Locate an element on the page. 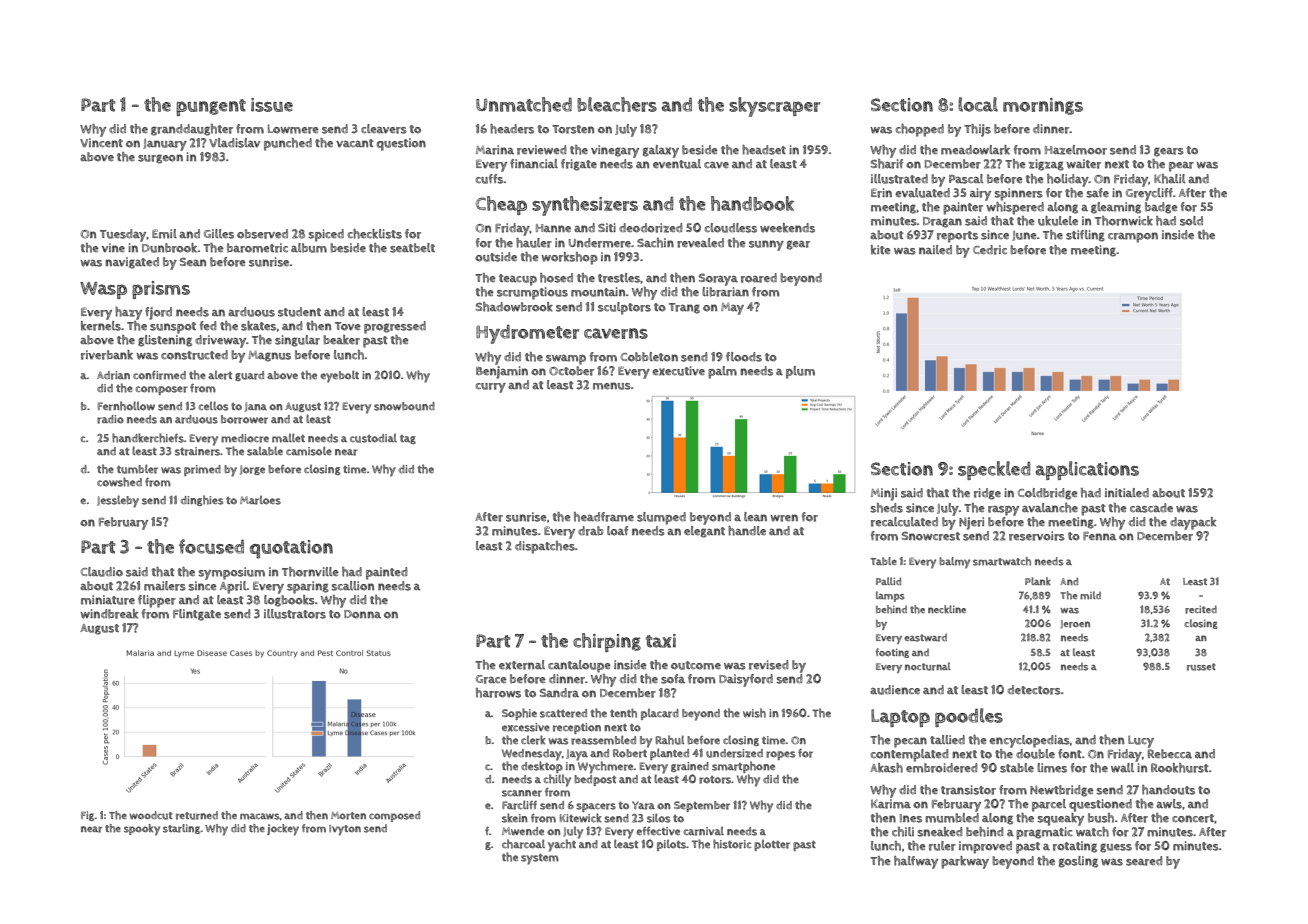 This page has width=1308, height=924. quotation is located at coordinates (291, 549).
